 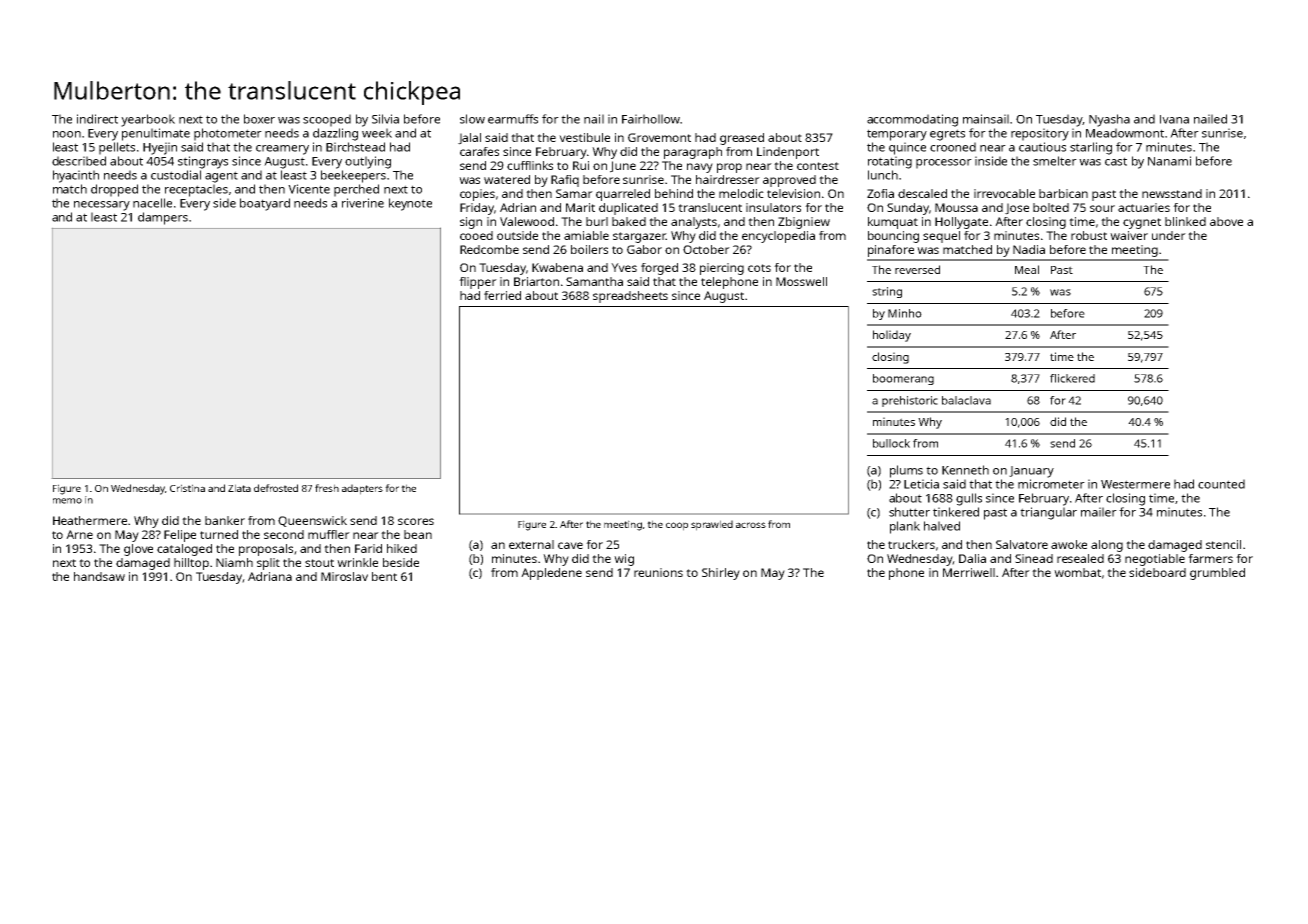 I want to click on holiday, so click(x=892, y=336).
